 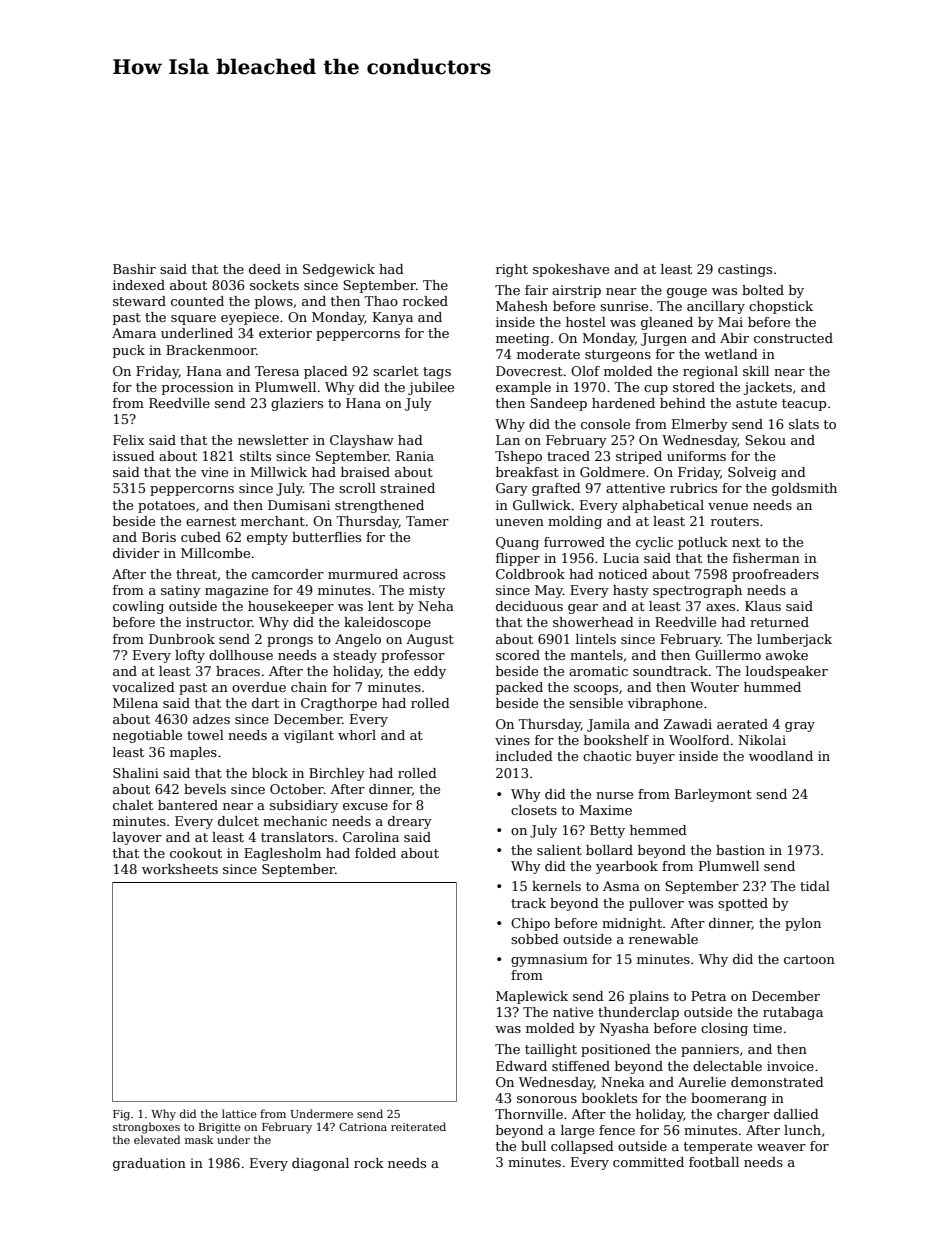 What do you see at coordinates (714, 1162) in the page?
I see `football` at bounding box center [714, 1162].
